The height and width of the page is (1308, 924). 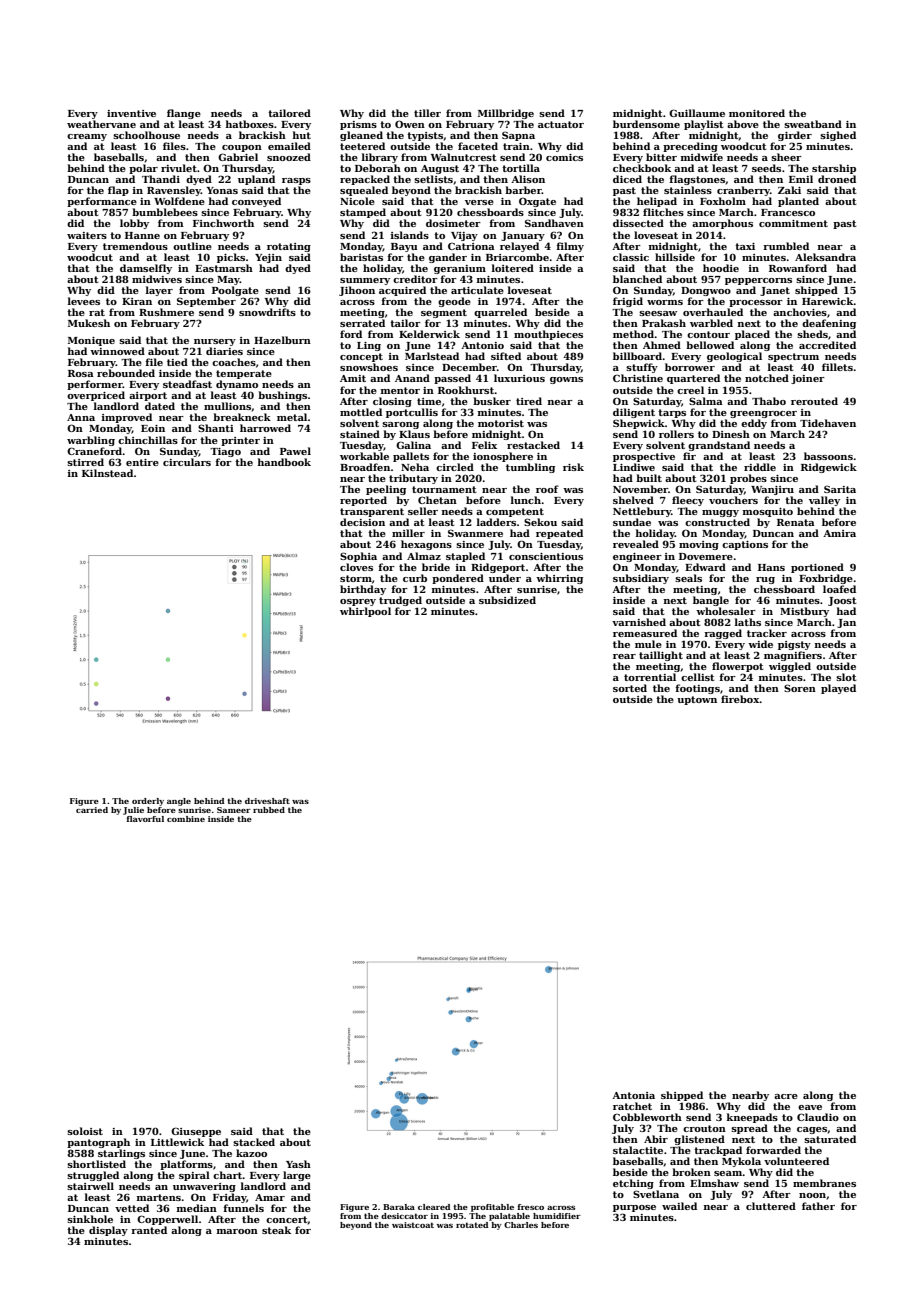 What do you see at coordinates (570, 247) in the page?
I see `filmy` at bounding box center [570, 247].
